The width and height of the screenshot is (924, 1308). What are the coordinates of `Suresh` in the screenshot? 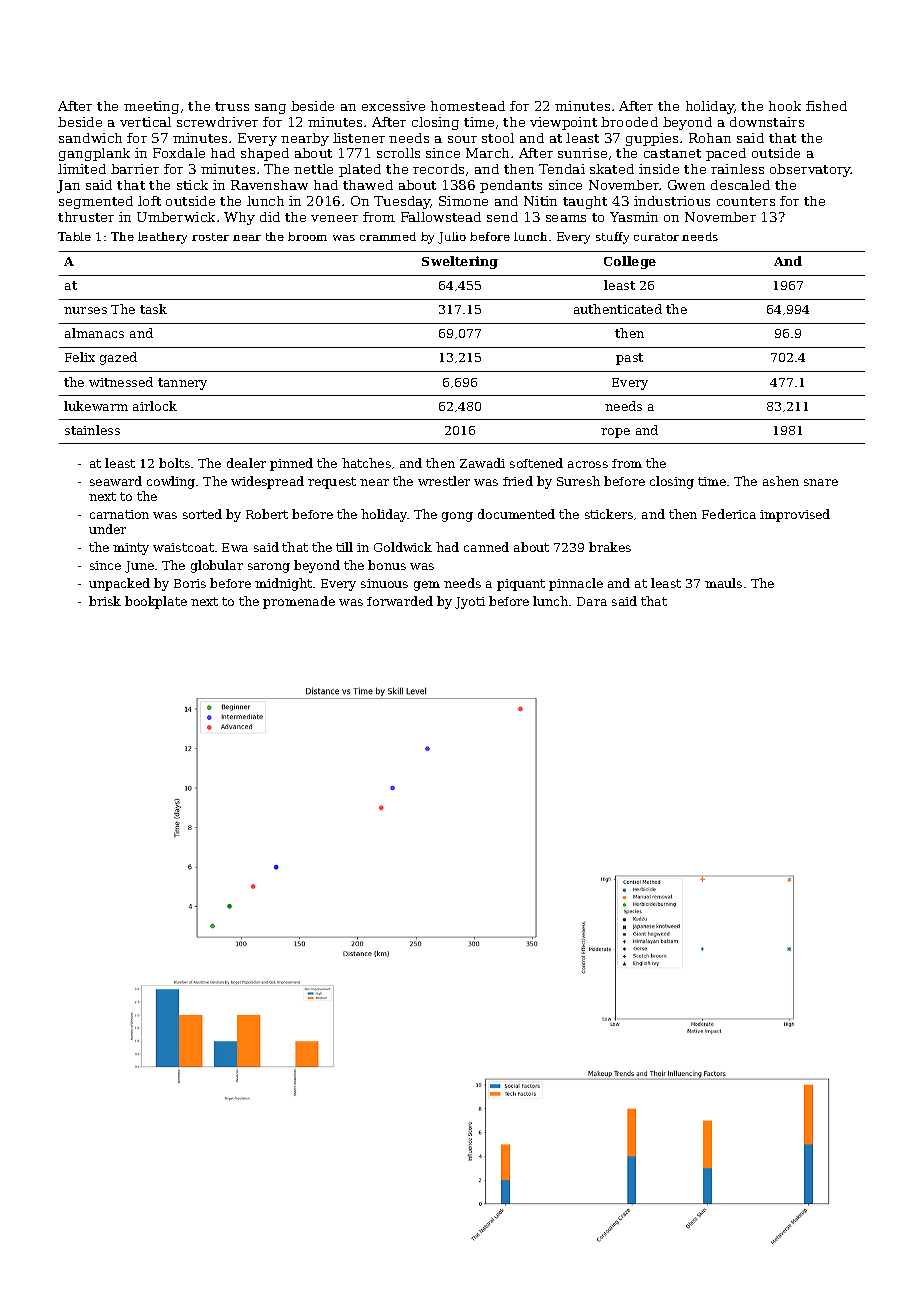 It's located at (578, 481).
